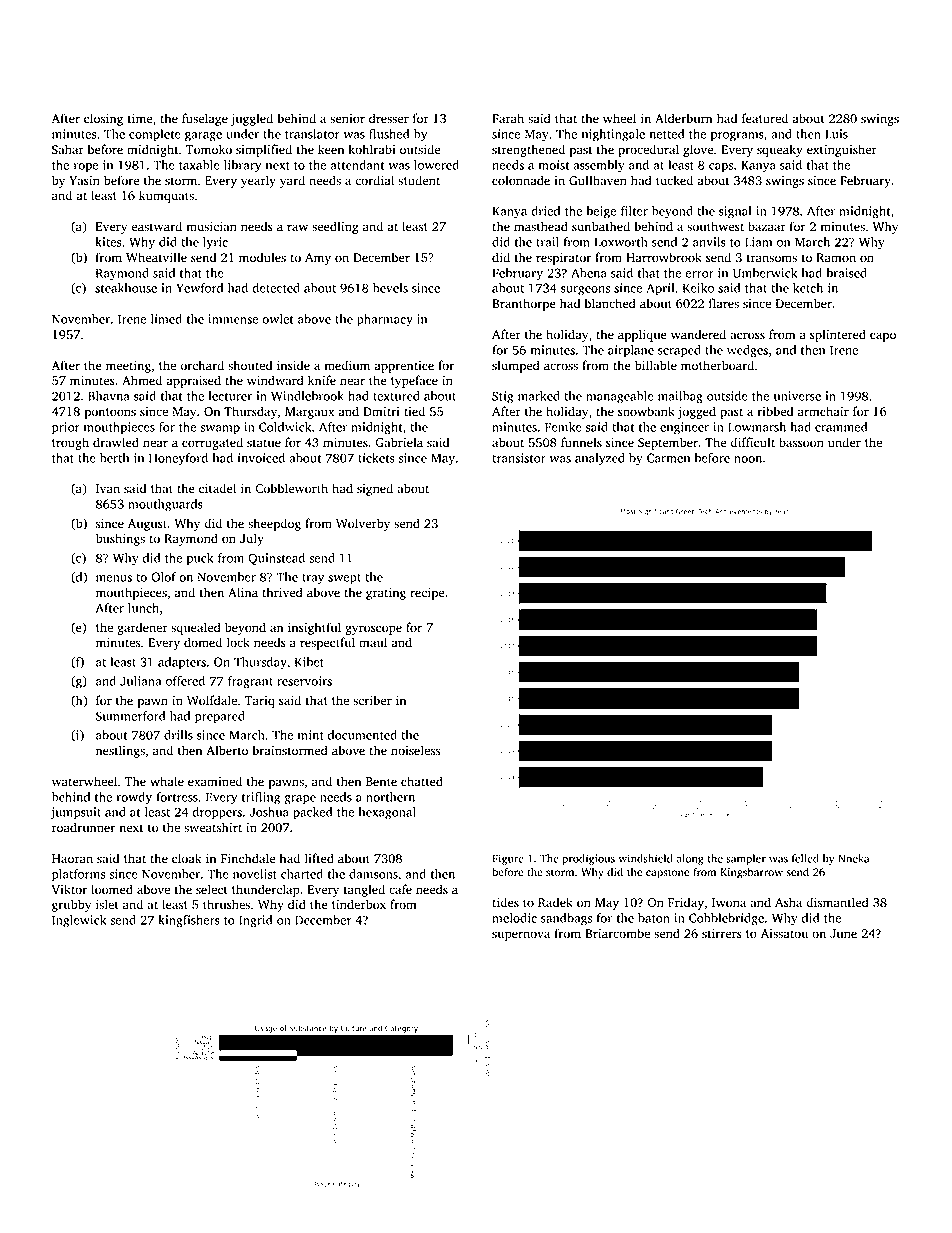 The width and height of the page is (952, 1233). Describe the element at coordinates (359, 904) in the page. I see `tinderbox` at that location.
